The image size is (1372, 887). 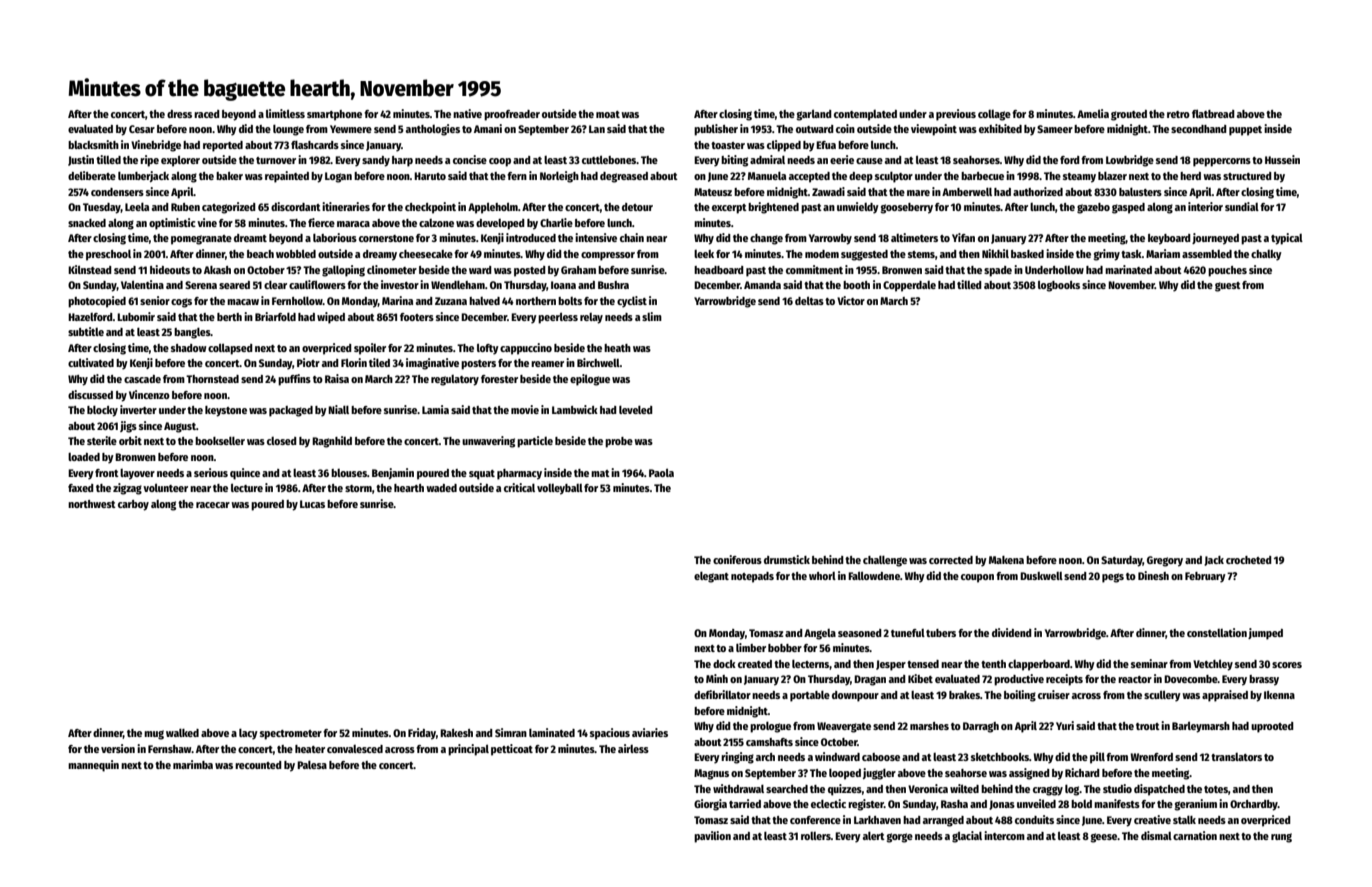 I want to click on Benjamin, so click(x=393, y=473).
